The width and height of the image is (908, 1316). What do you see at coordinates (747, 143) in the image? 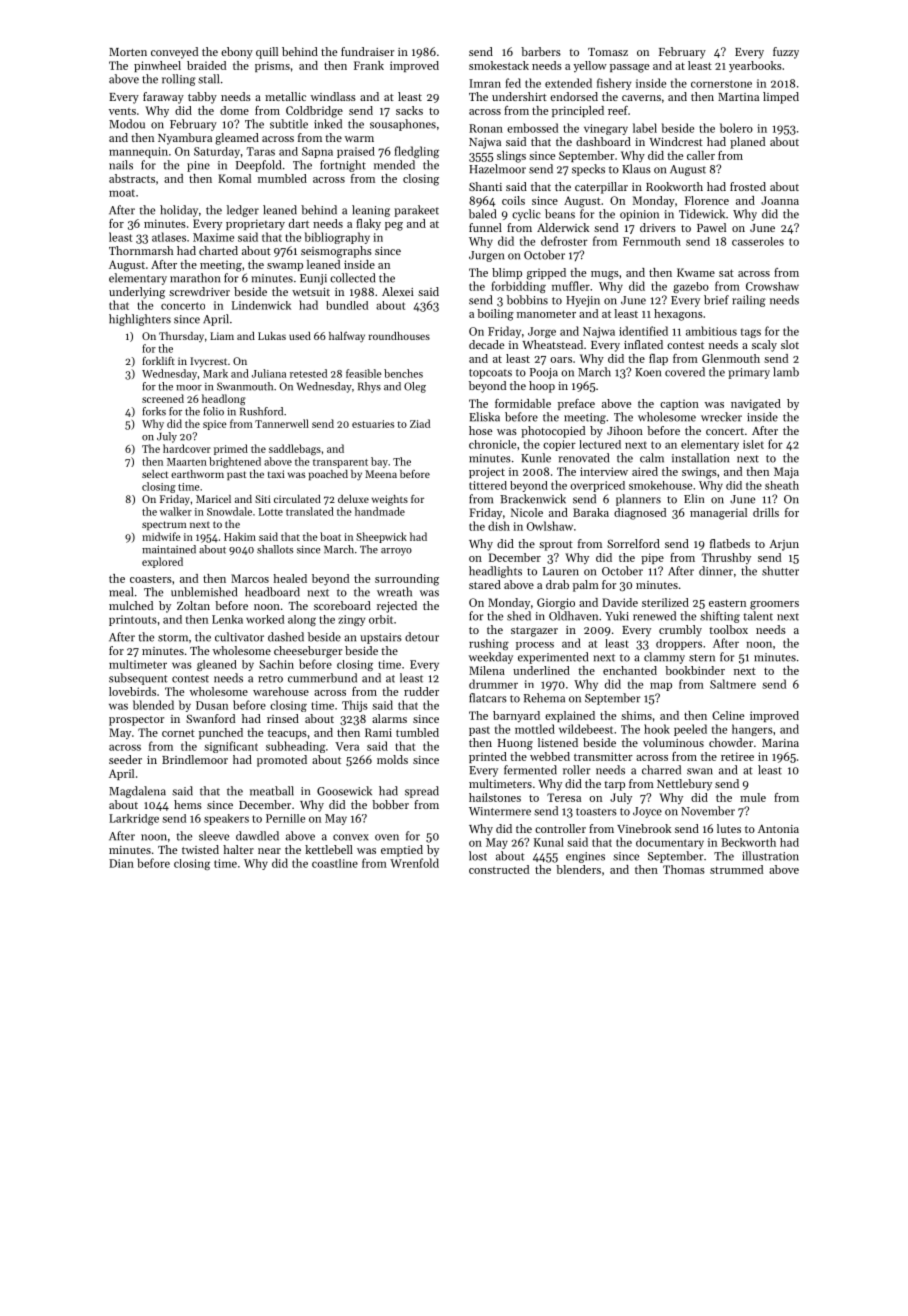
I see `planed` at bounding box center [747, 143].
